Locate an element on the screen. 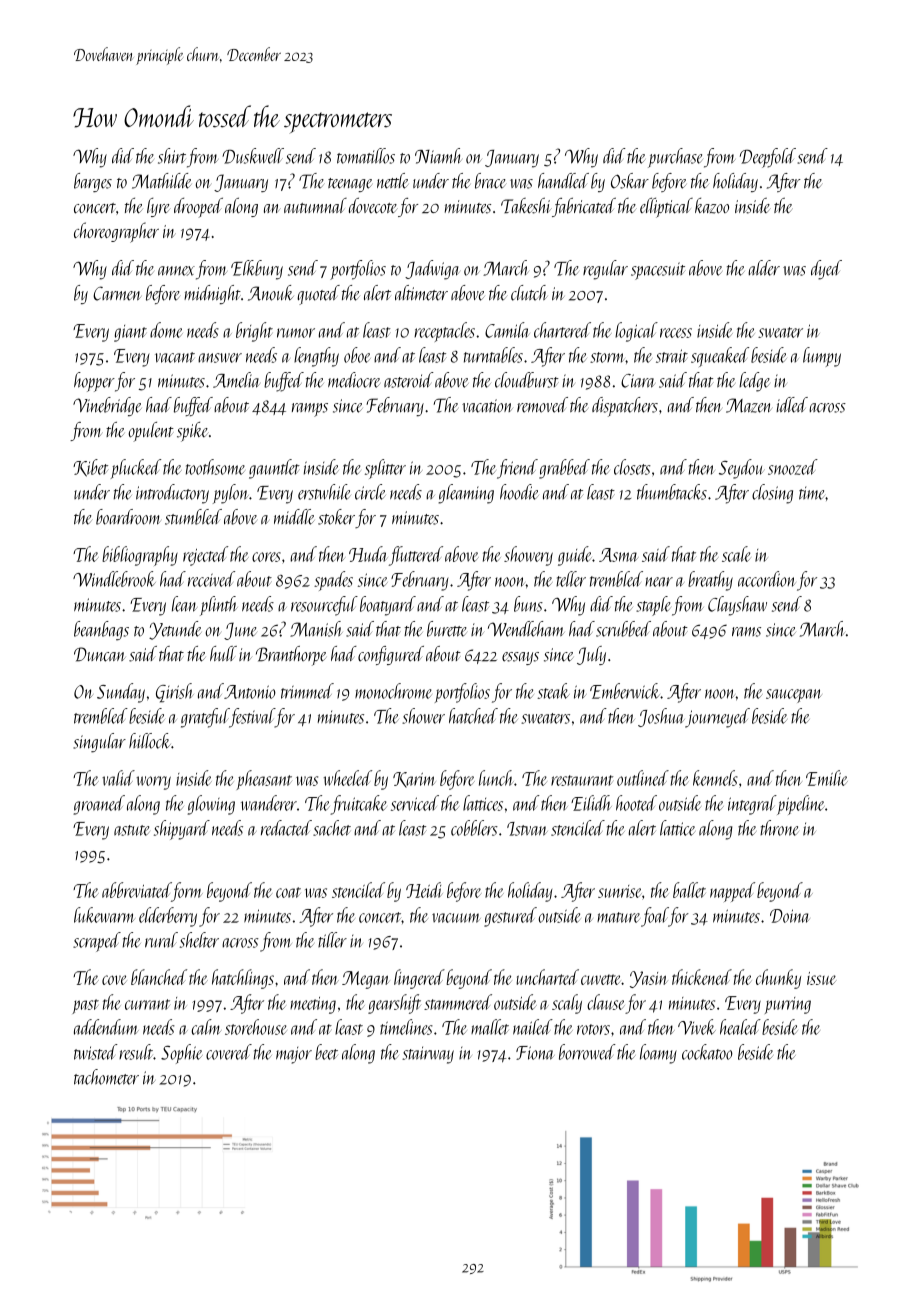 The image size is (924, 1311). quoted is located at coordinates (318, 295).
